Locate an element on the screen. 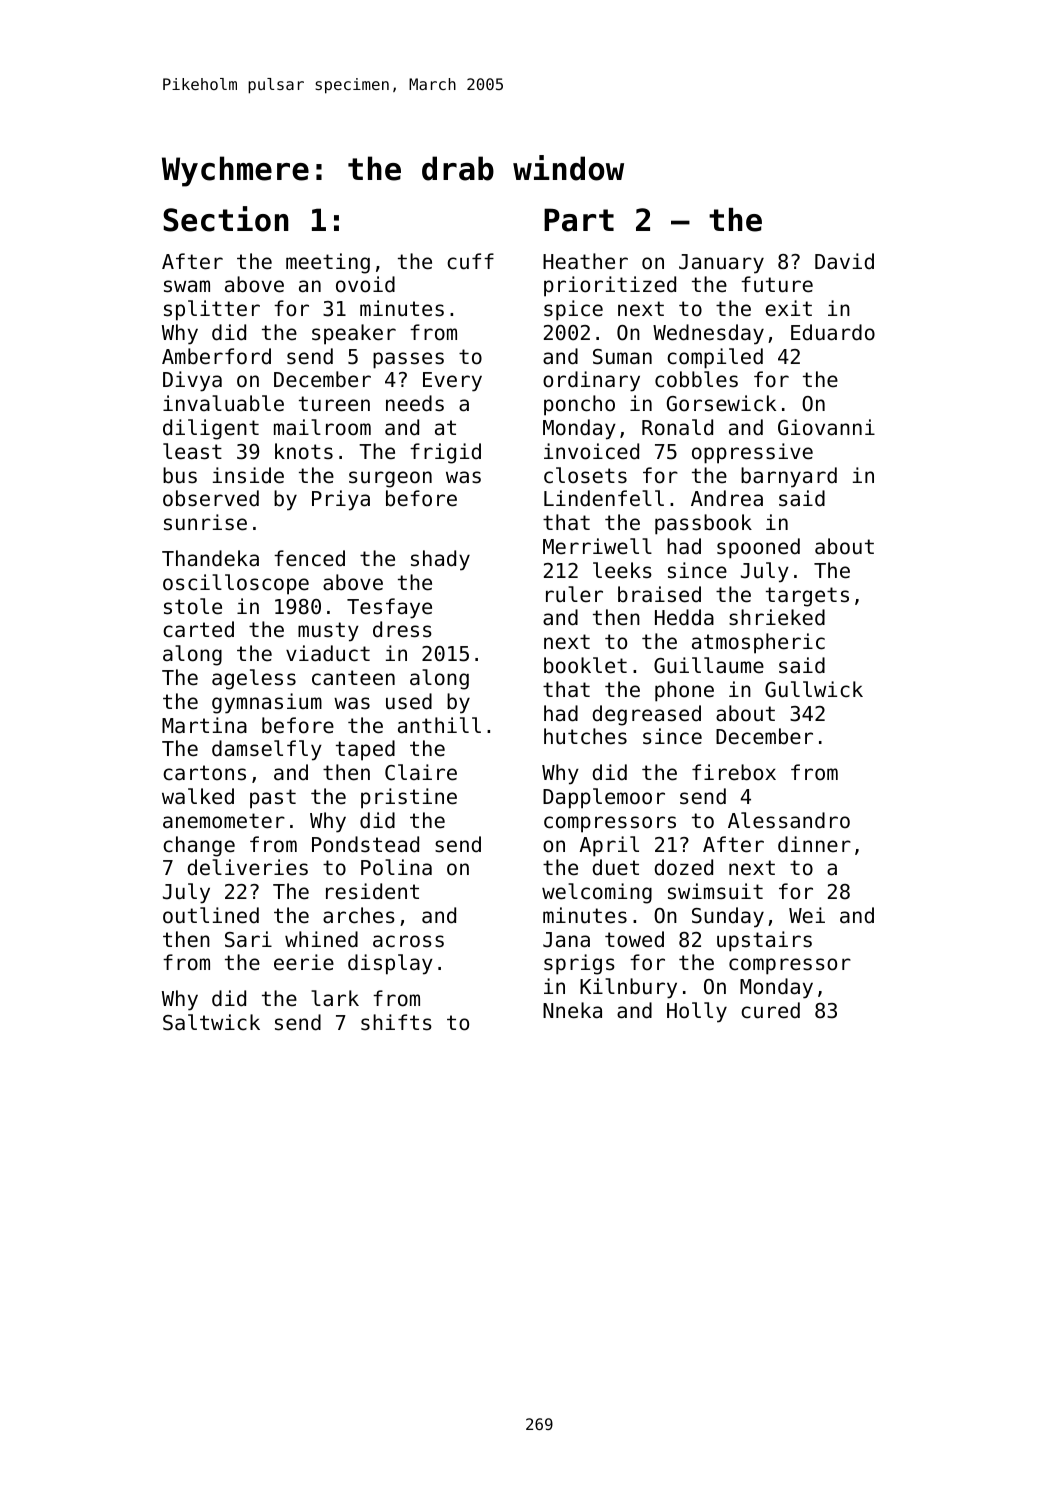 This screenshot has width=1050, height=1491. canteen is located at coordinates (353, 678).
